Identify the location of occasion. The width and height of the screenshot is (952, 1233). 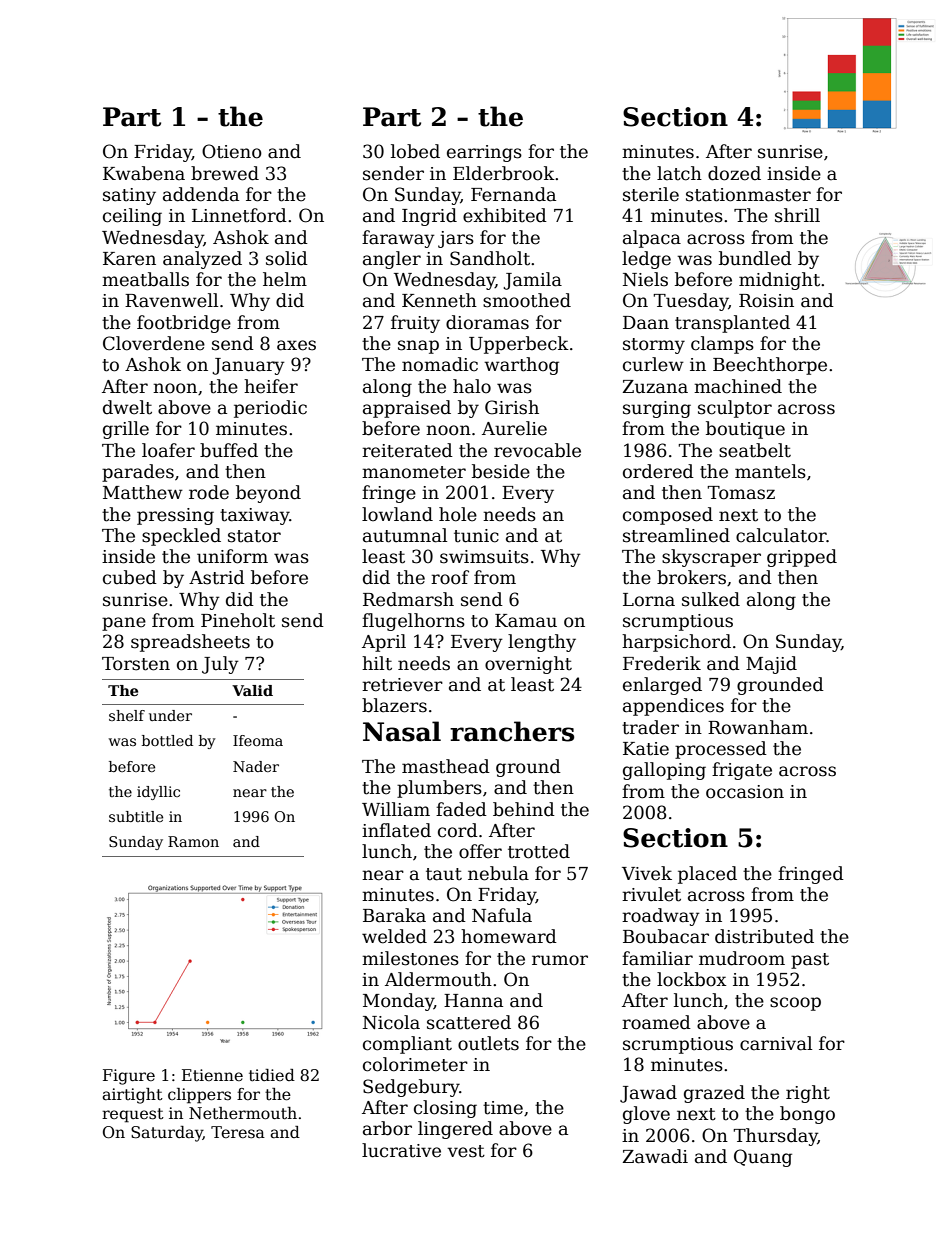
(745, 792).
